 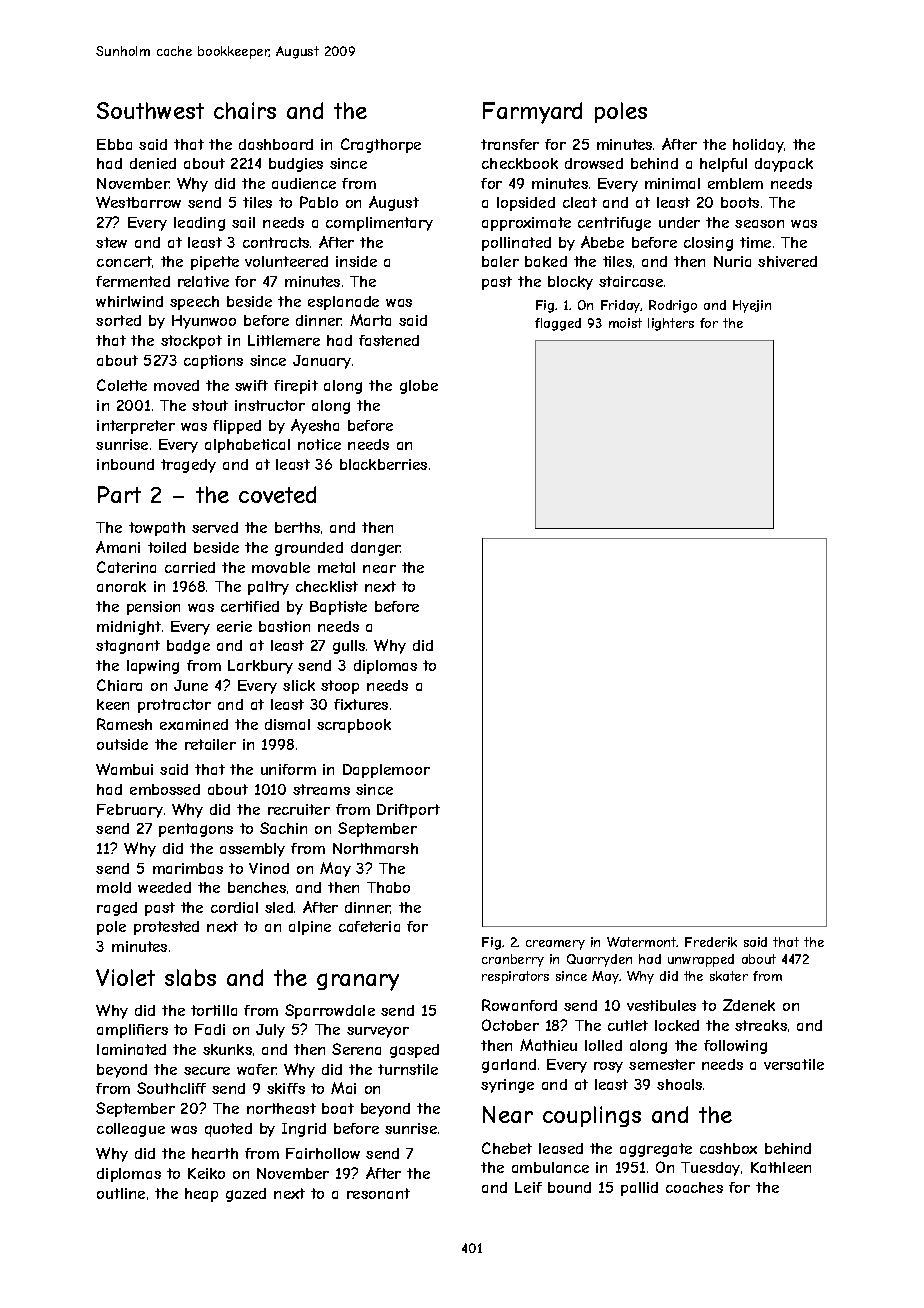 I want to click on lighters, so click(x=671, y=324).
